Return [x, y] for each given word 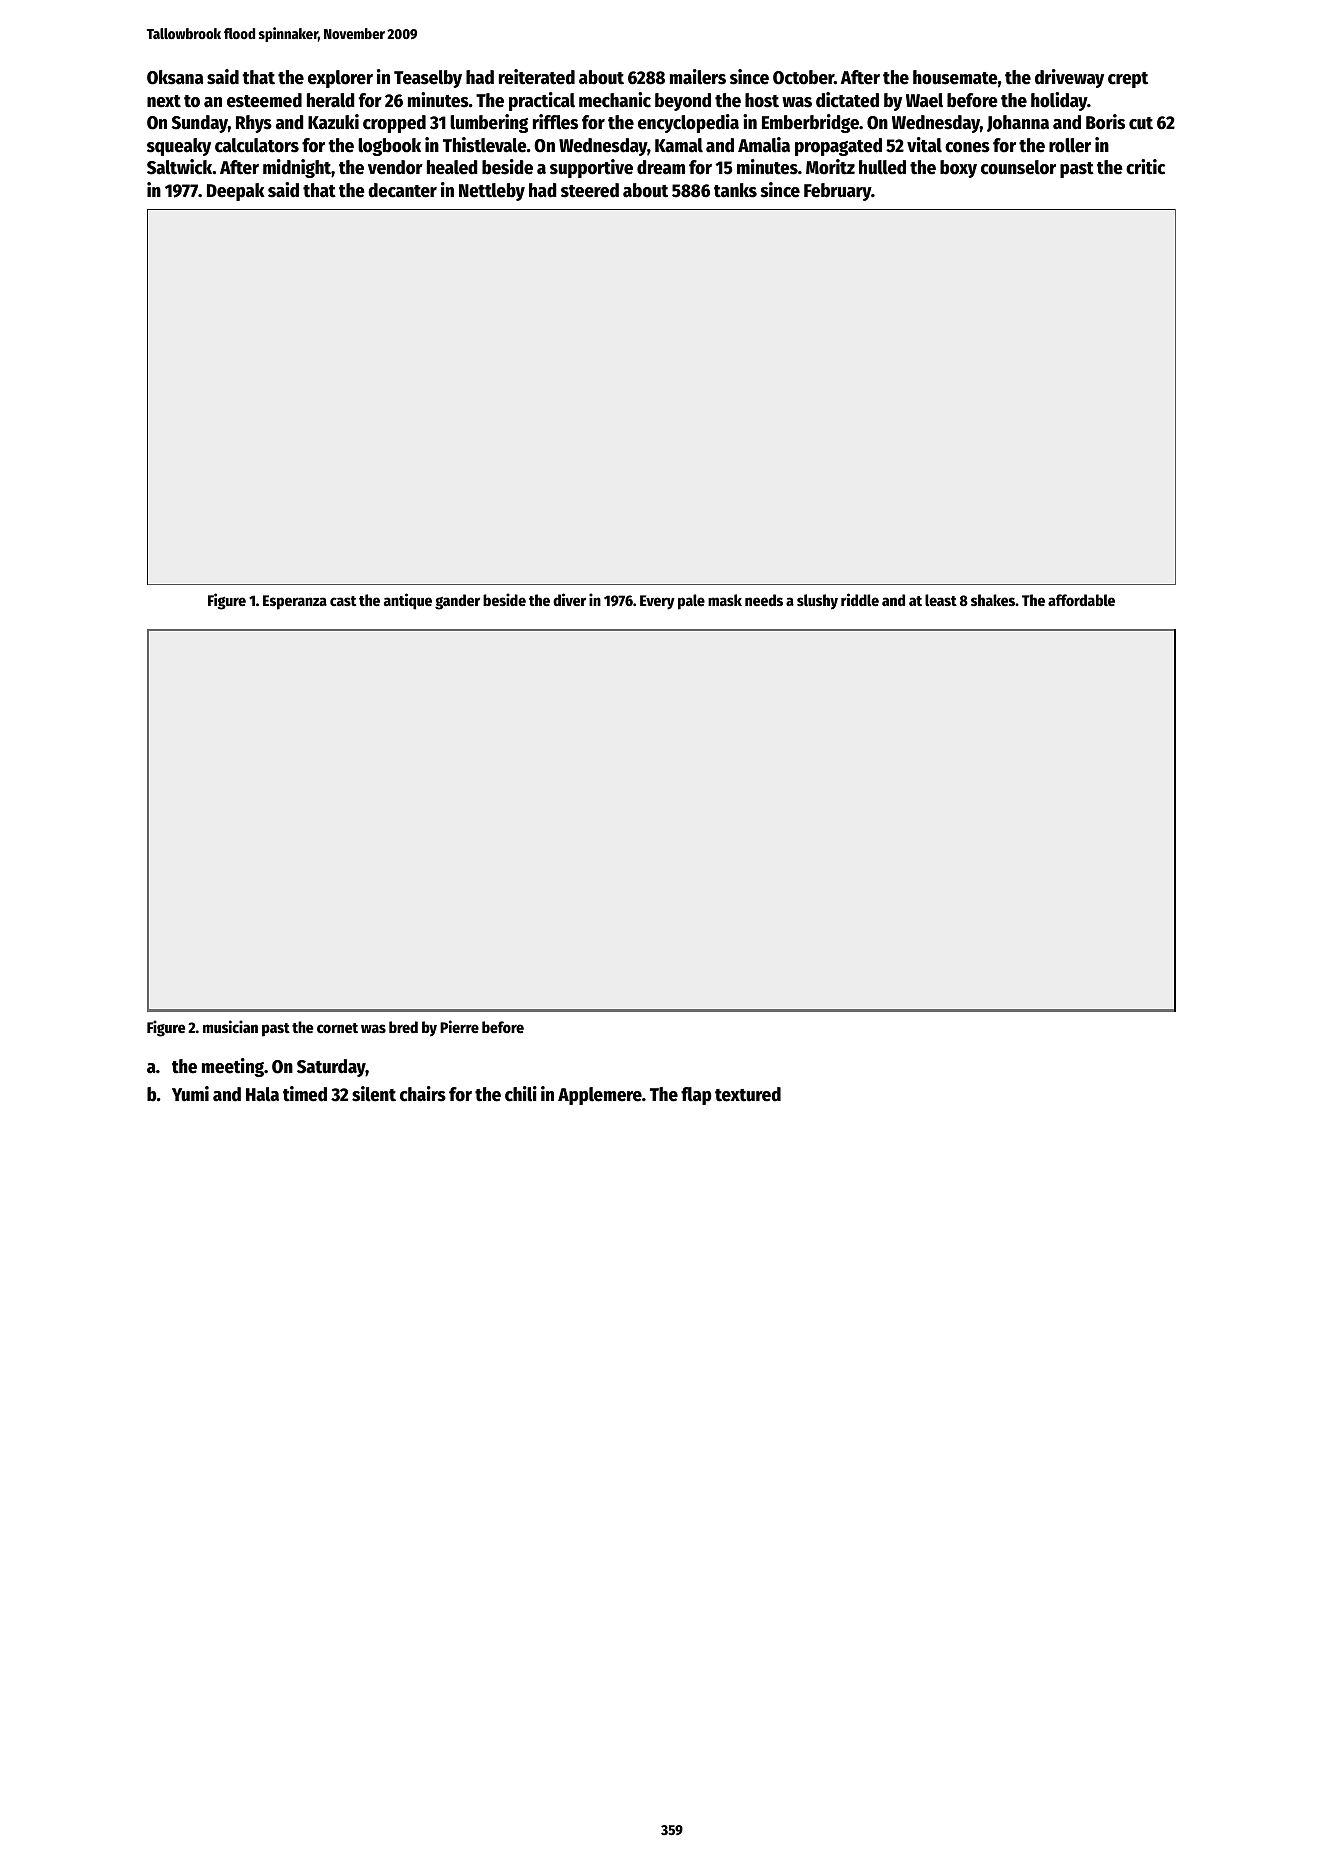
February [838, 192]
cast [343, 601]
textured [748, 1094]
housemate [955, 77]
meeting [233, 1067]
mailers [698, 77]
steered [590, 190]
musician [230, 1026]
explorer [340, 79]
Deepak [236, 192]
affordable [1081, 600]
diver [569, 599]
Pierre [459, 1026]
